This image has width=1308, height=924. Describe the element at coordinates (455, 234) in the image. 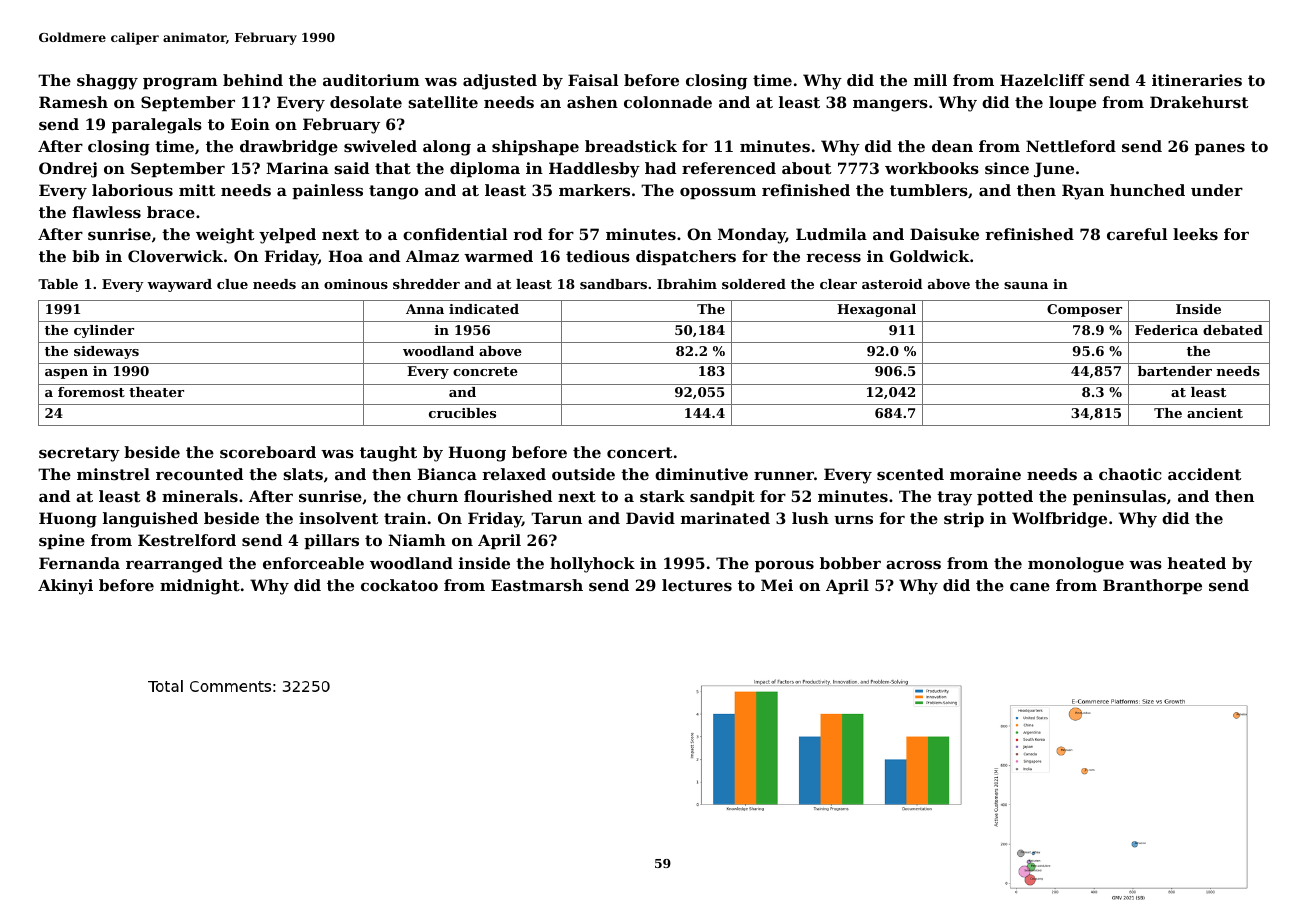

I see `confidential` at that location.
